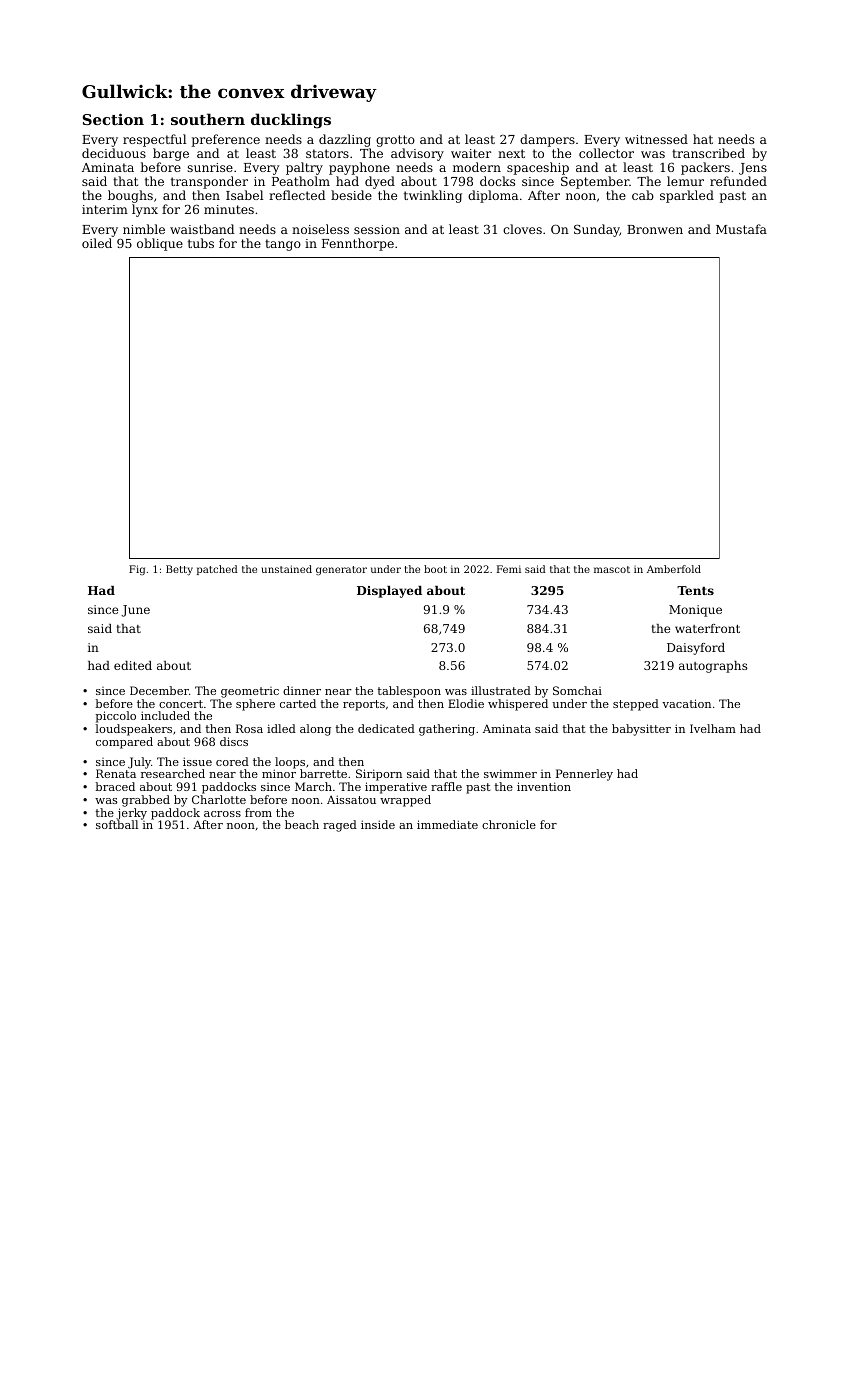 This document has width=849, height=1400. Describe the element at coordinates (287, 569) in the document. I see `unstained` at that location.
